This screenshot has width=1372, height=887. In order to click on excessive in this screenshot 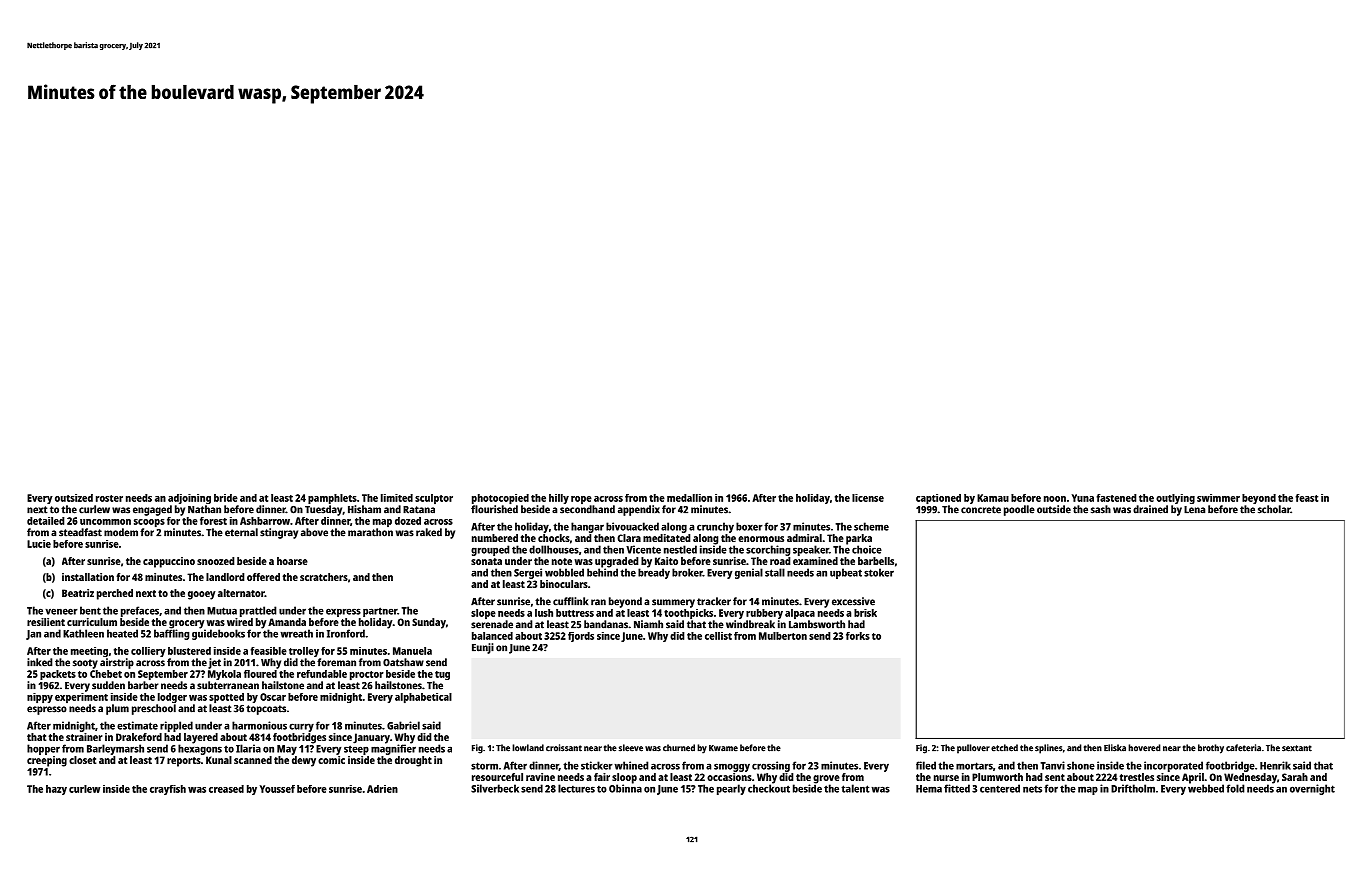, I will do `click(853, 601)`.
